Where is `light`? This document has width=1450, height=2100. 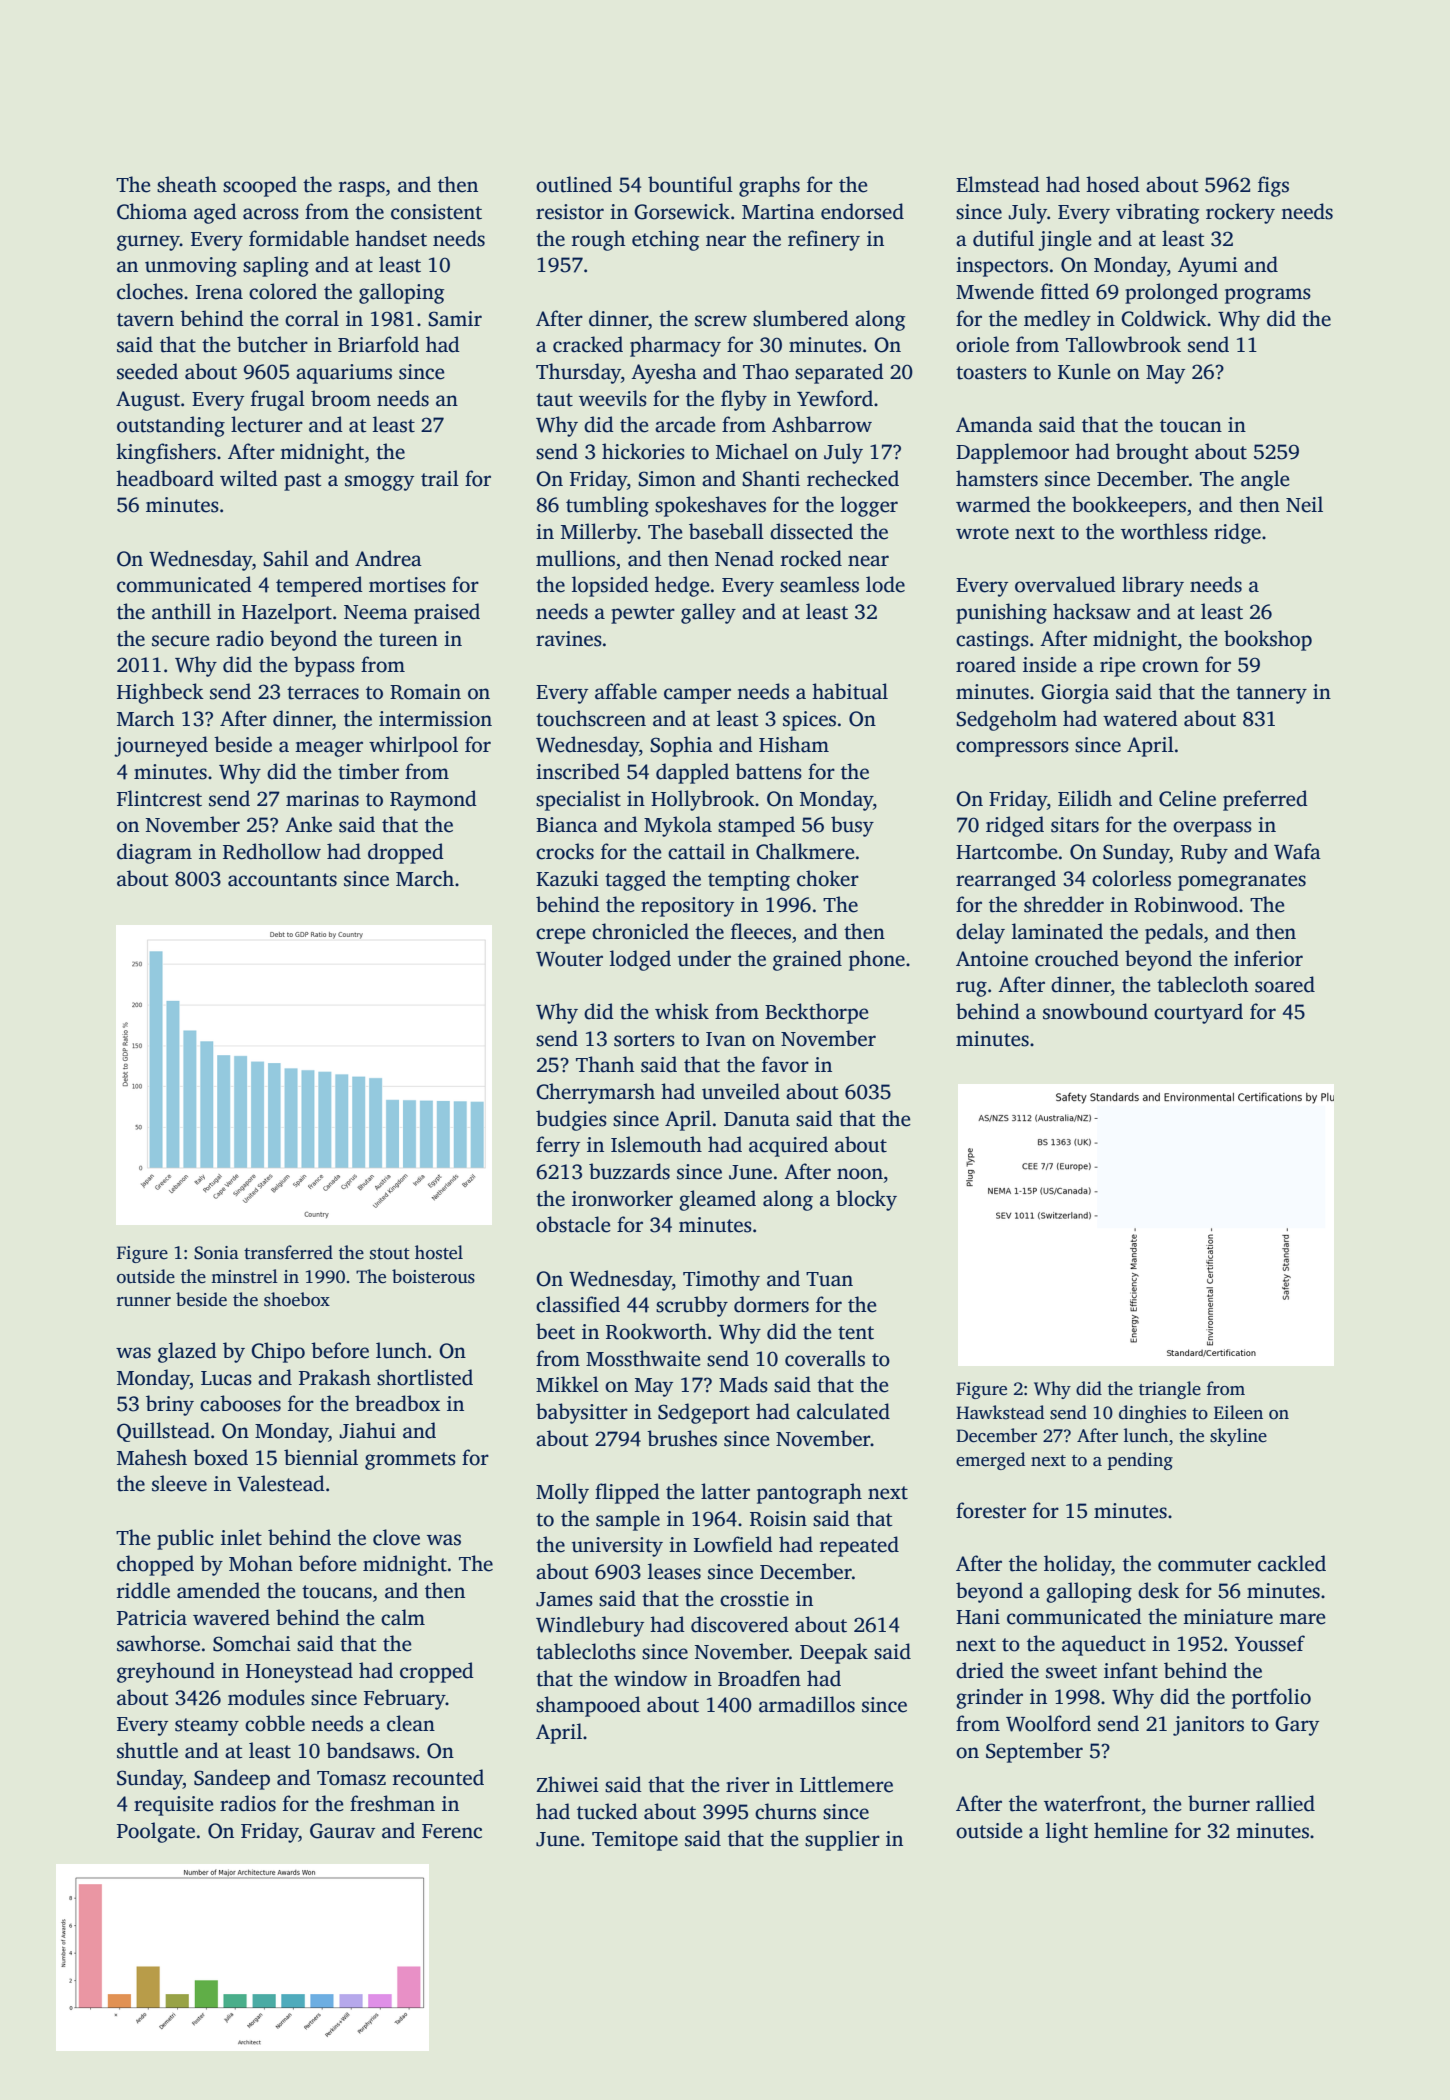
light is located at coordinates (1067, 1832).
